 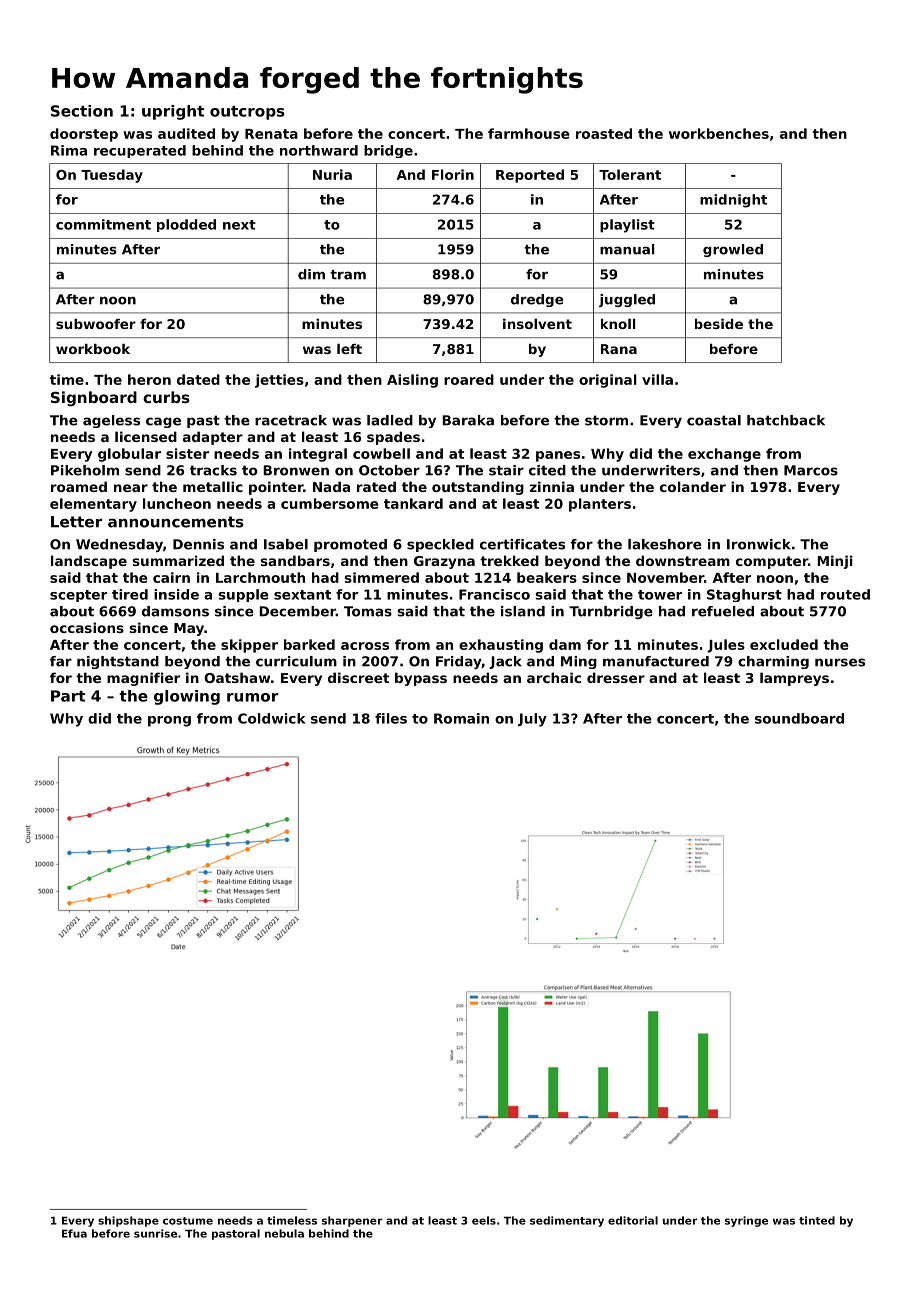 I want to click on shipshape, so click(x=128, y=1221).
